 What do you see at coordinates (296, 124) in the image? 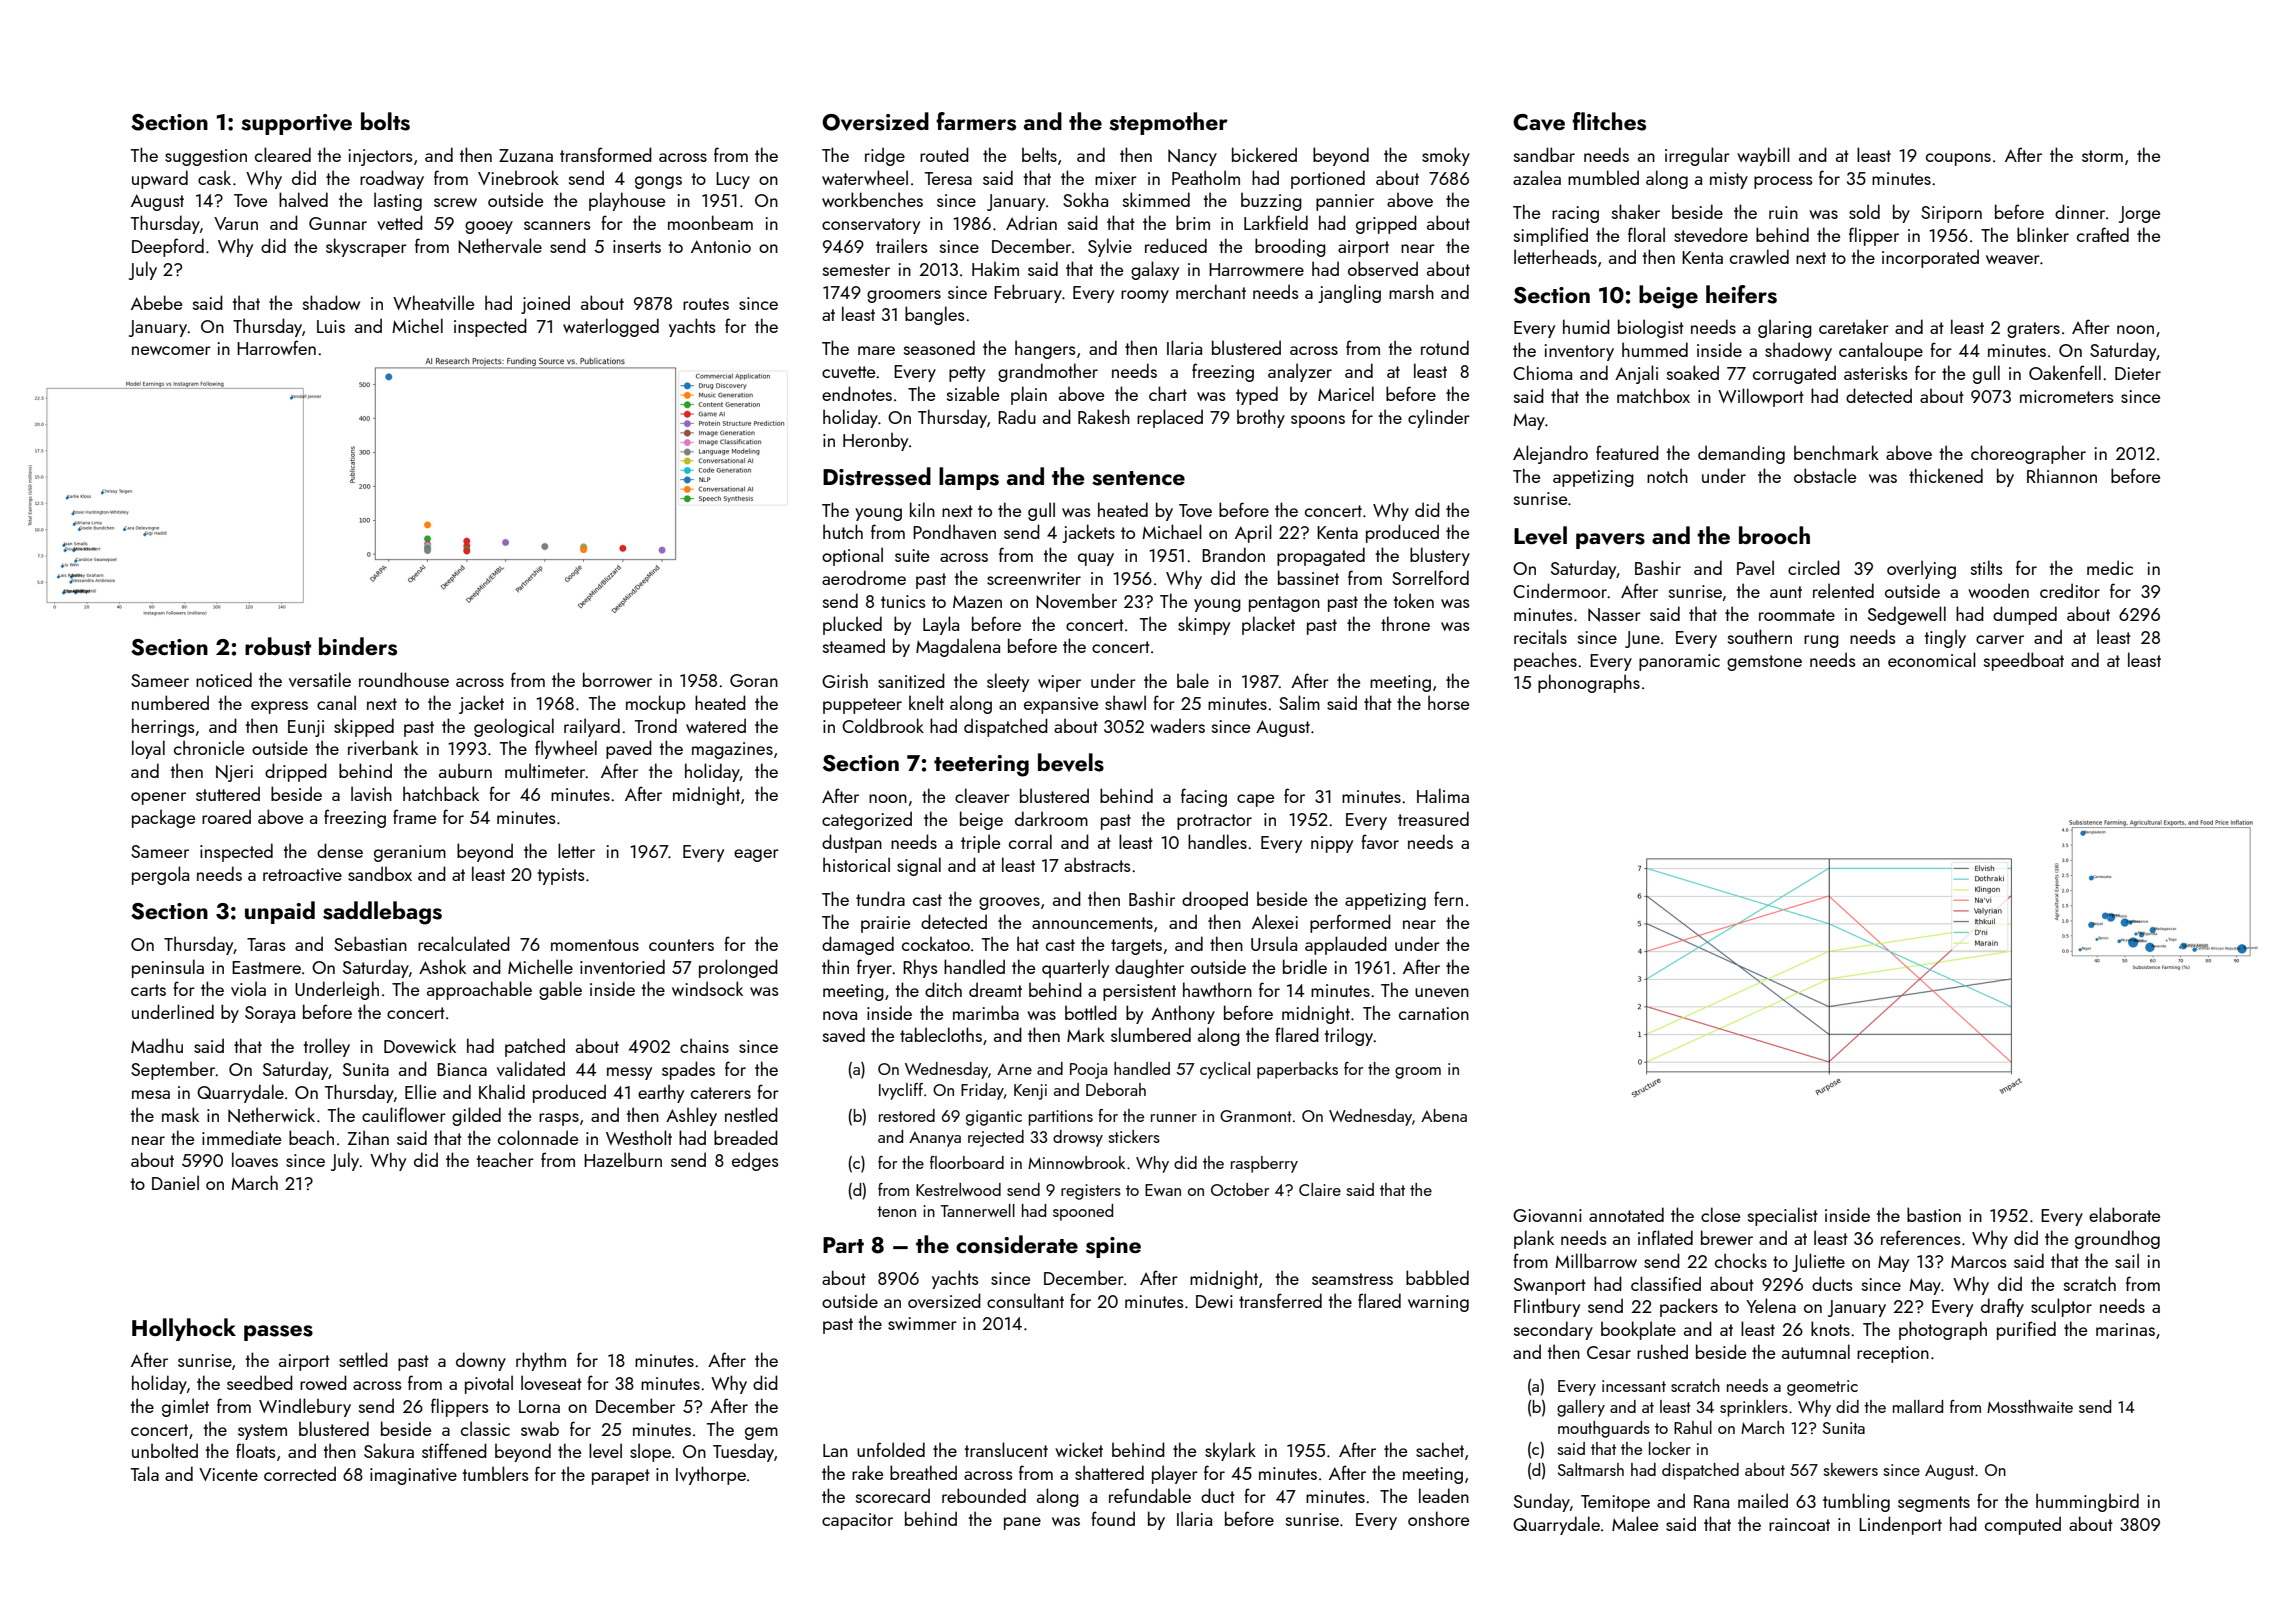
I see `supportive` at bounding box center [296, 124].
